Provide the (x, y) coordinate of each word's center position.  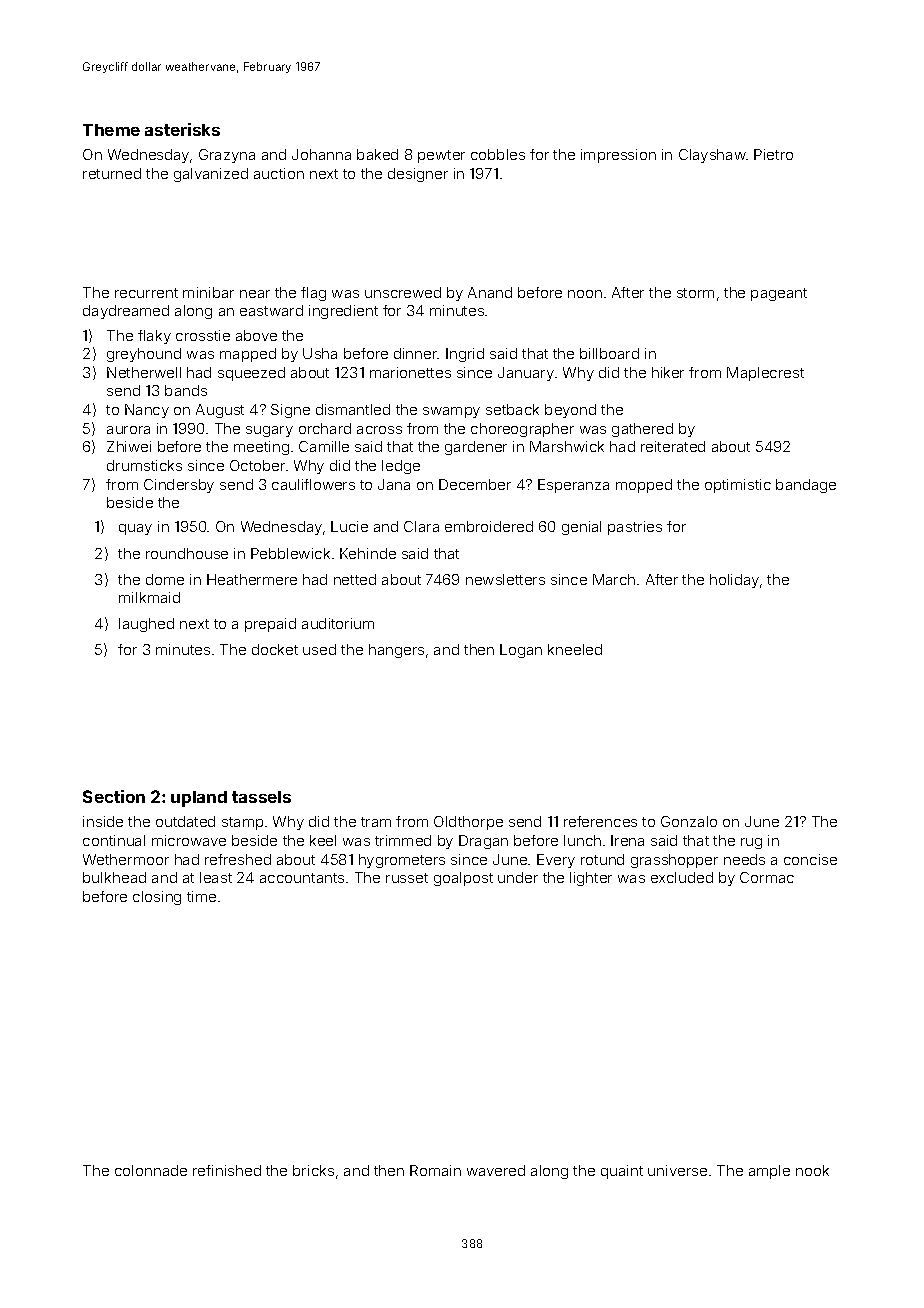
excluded (682, 877)
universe (677, 1170)
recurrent (146, 293)
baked (377, 154)
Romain (435, 1170)
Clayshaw (712, 156)
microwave (189, 840)
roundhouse (187, 553)
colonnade (151, 1170)
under (518, 877)
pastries (635, 528)
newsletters (505, 579)
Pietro (773, 154)
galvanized (211, 175)
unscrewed (403, 292)
